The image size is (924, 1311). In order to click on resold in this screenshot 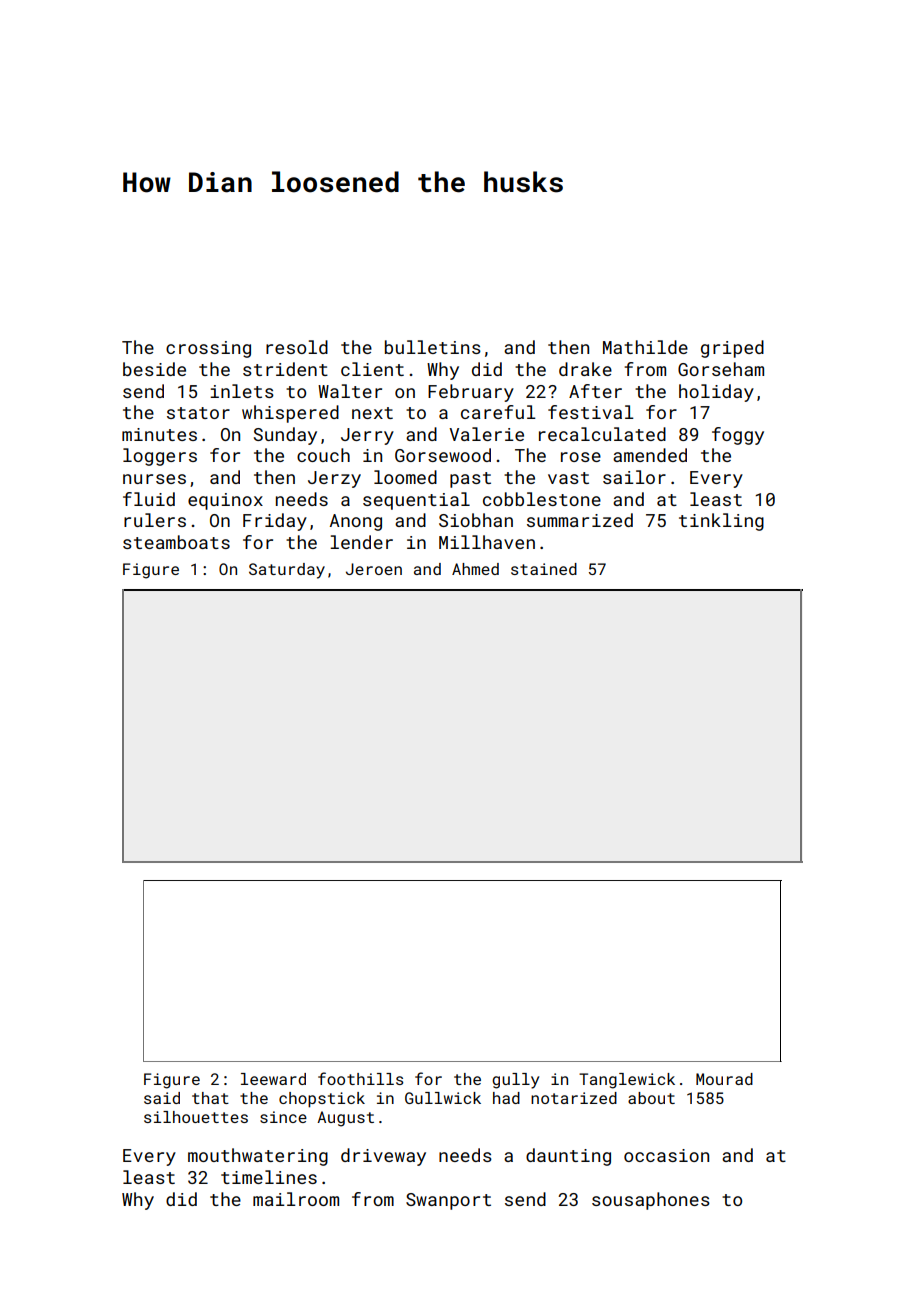, I will do `click(297, 347)`.
